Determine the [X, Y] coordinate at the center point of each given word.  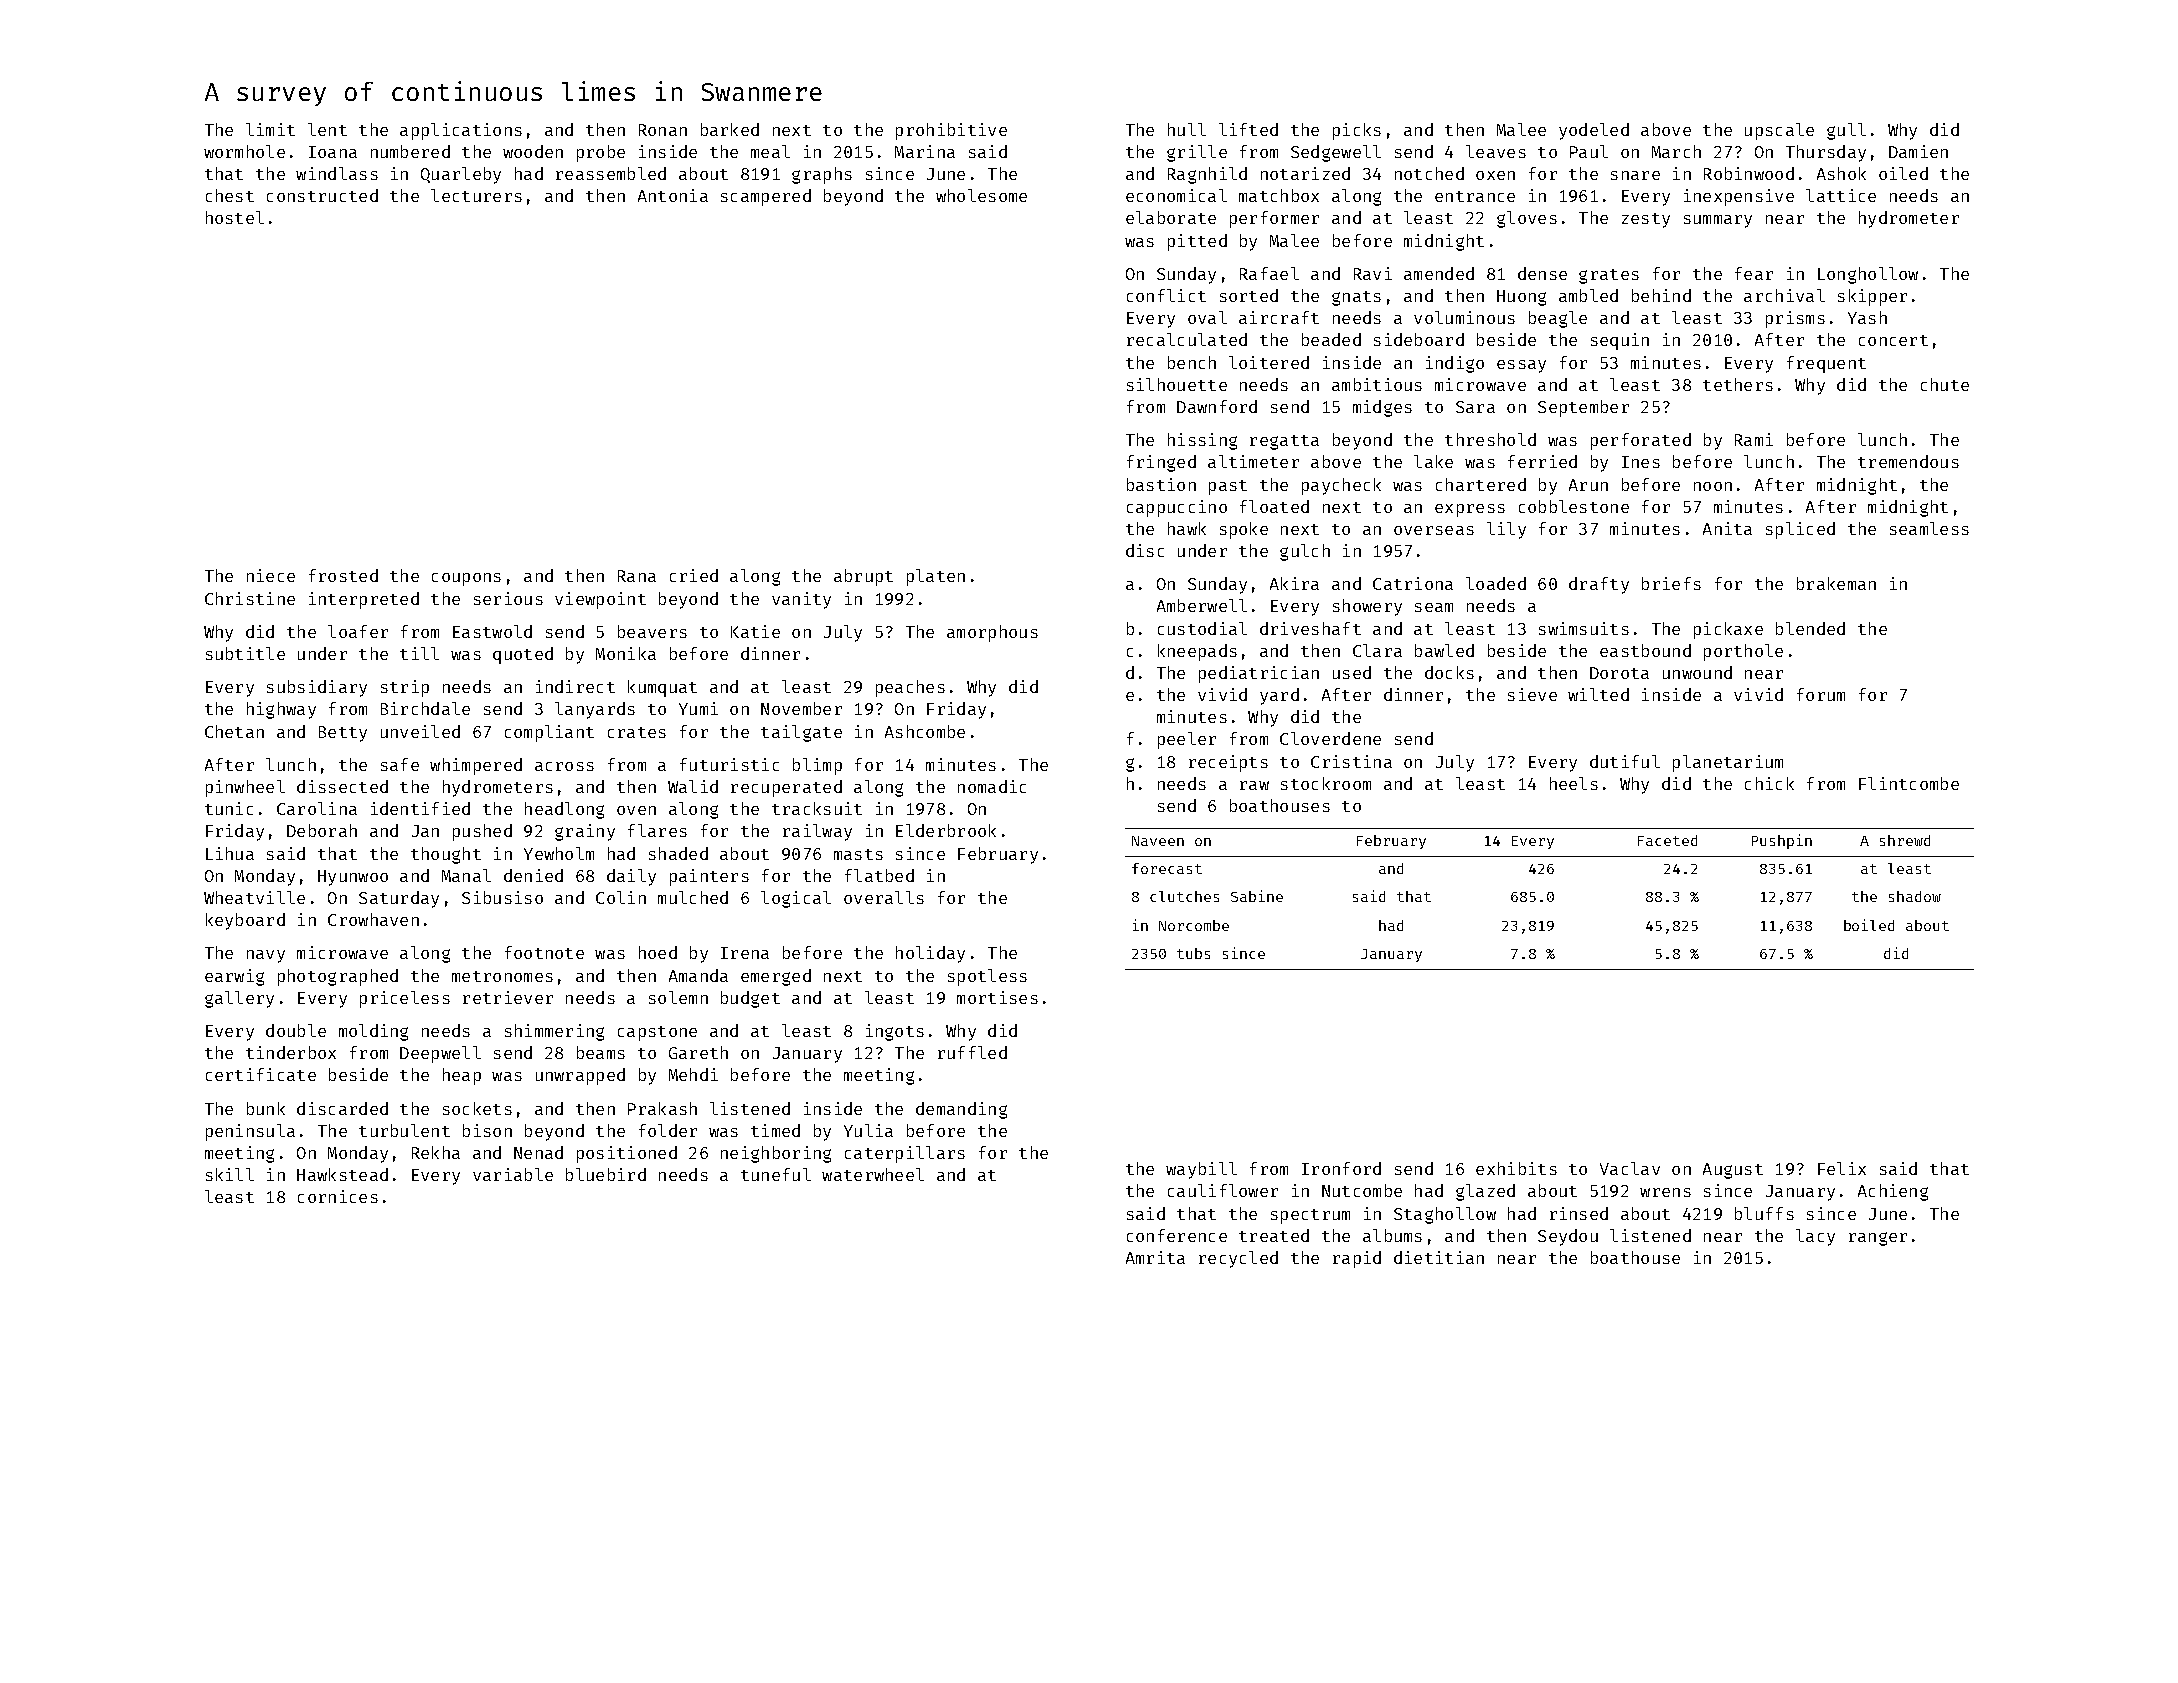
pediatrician [1259, 674]
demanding [961, 1110]
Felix [1842, 1168]
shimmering [554, 1032]
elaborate [1171, 217]
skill [230, 1174]
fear [1754, 273]
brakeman [1836, 583]
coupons [466, 579]
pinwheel [245, 788]
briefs [1671, 583]
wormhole [244, 151]
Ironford [1341, 1168]
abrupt [863, 577]
